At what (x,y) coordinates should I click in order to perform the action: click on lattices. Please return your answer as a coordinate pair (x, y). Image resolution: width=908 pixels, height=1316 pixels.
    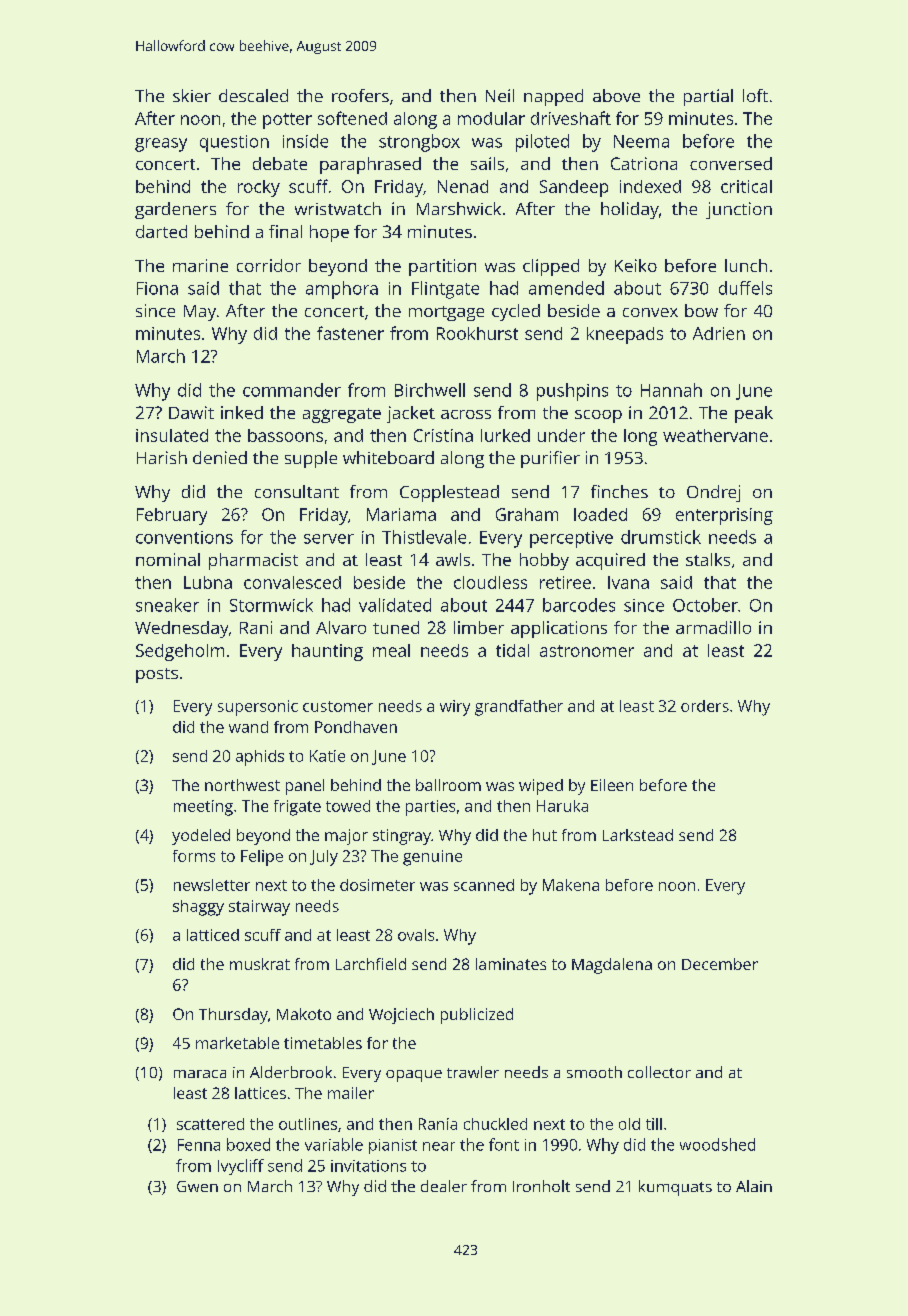
    Looking at the image, I should click on (260, 1093).
